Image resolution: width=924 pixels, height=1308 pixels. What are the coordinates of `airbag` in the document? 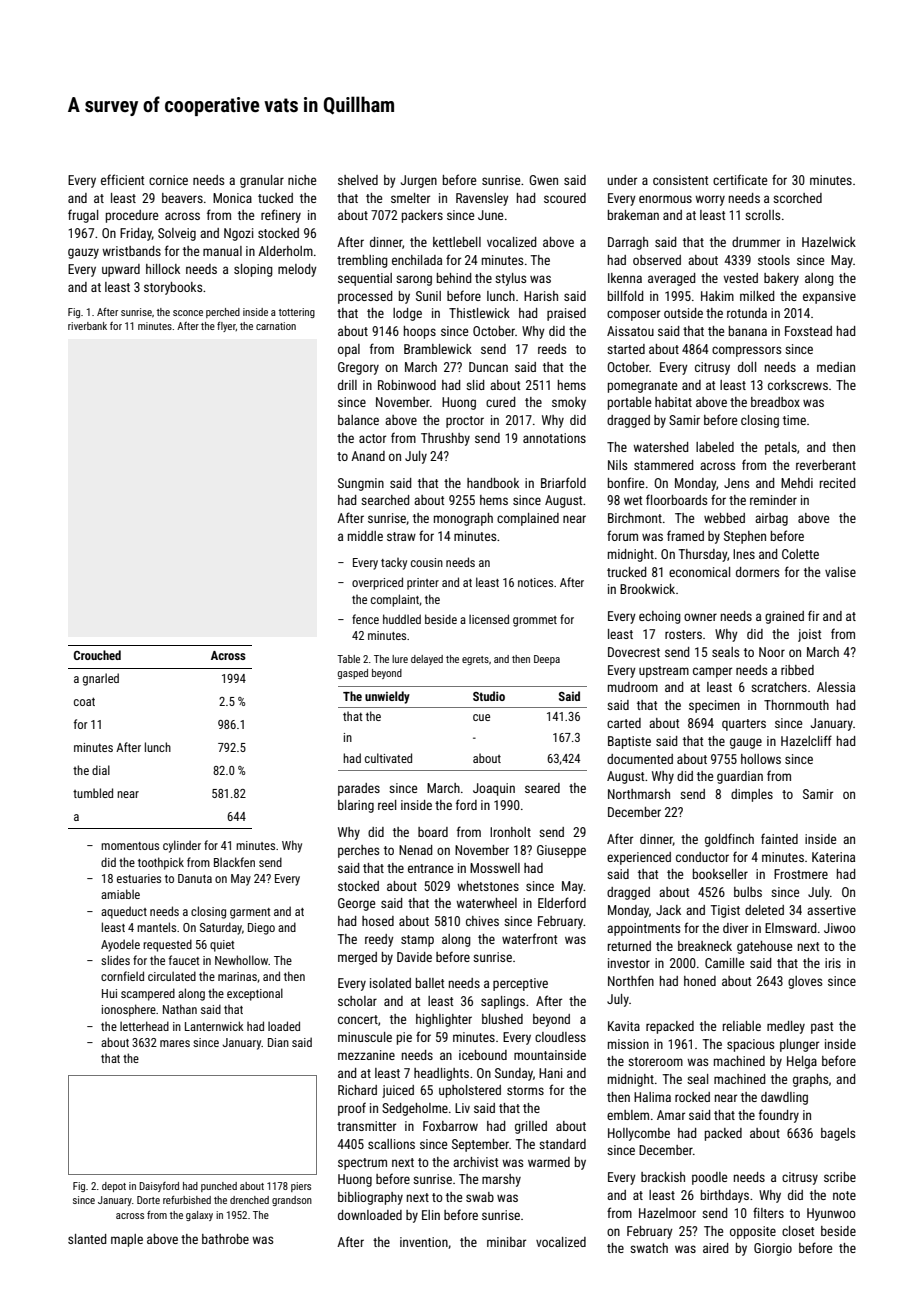 It's located at (771, 519).
